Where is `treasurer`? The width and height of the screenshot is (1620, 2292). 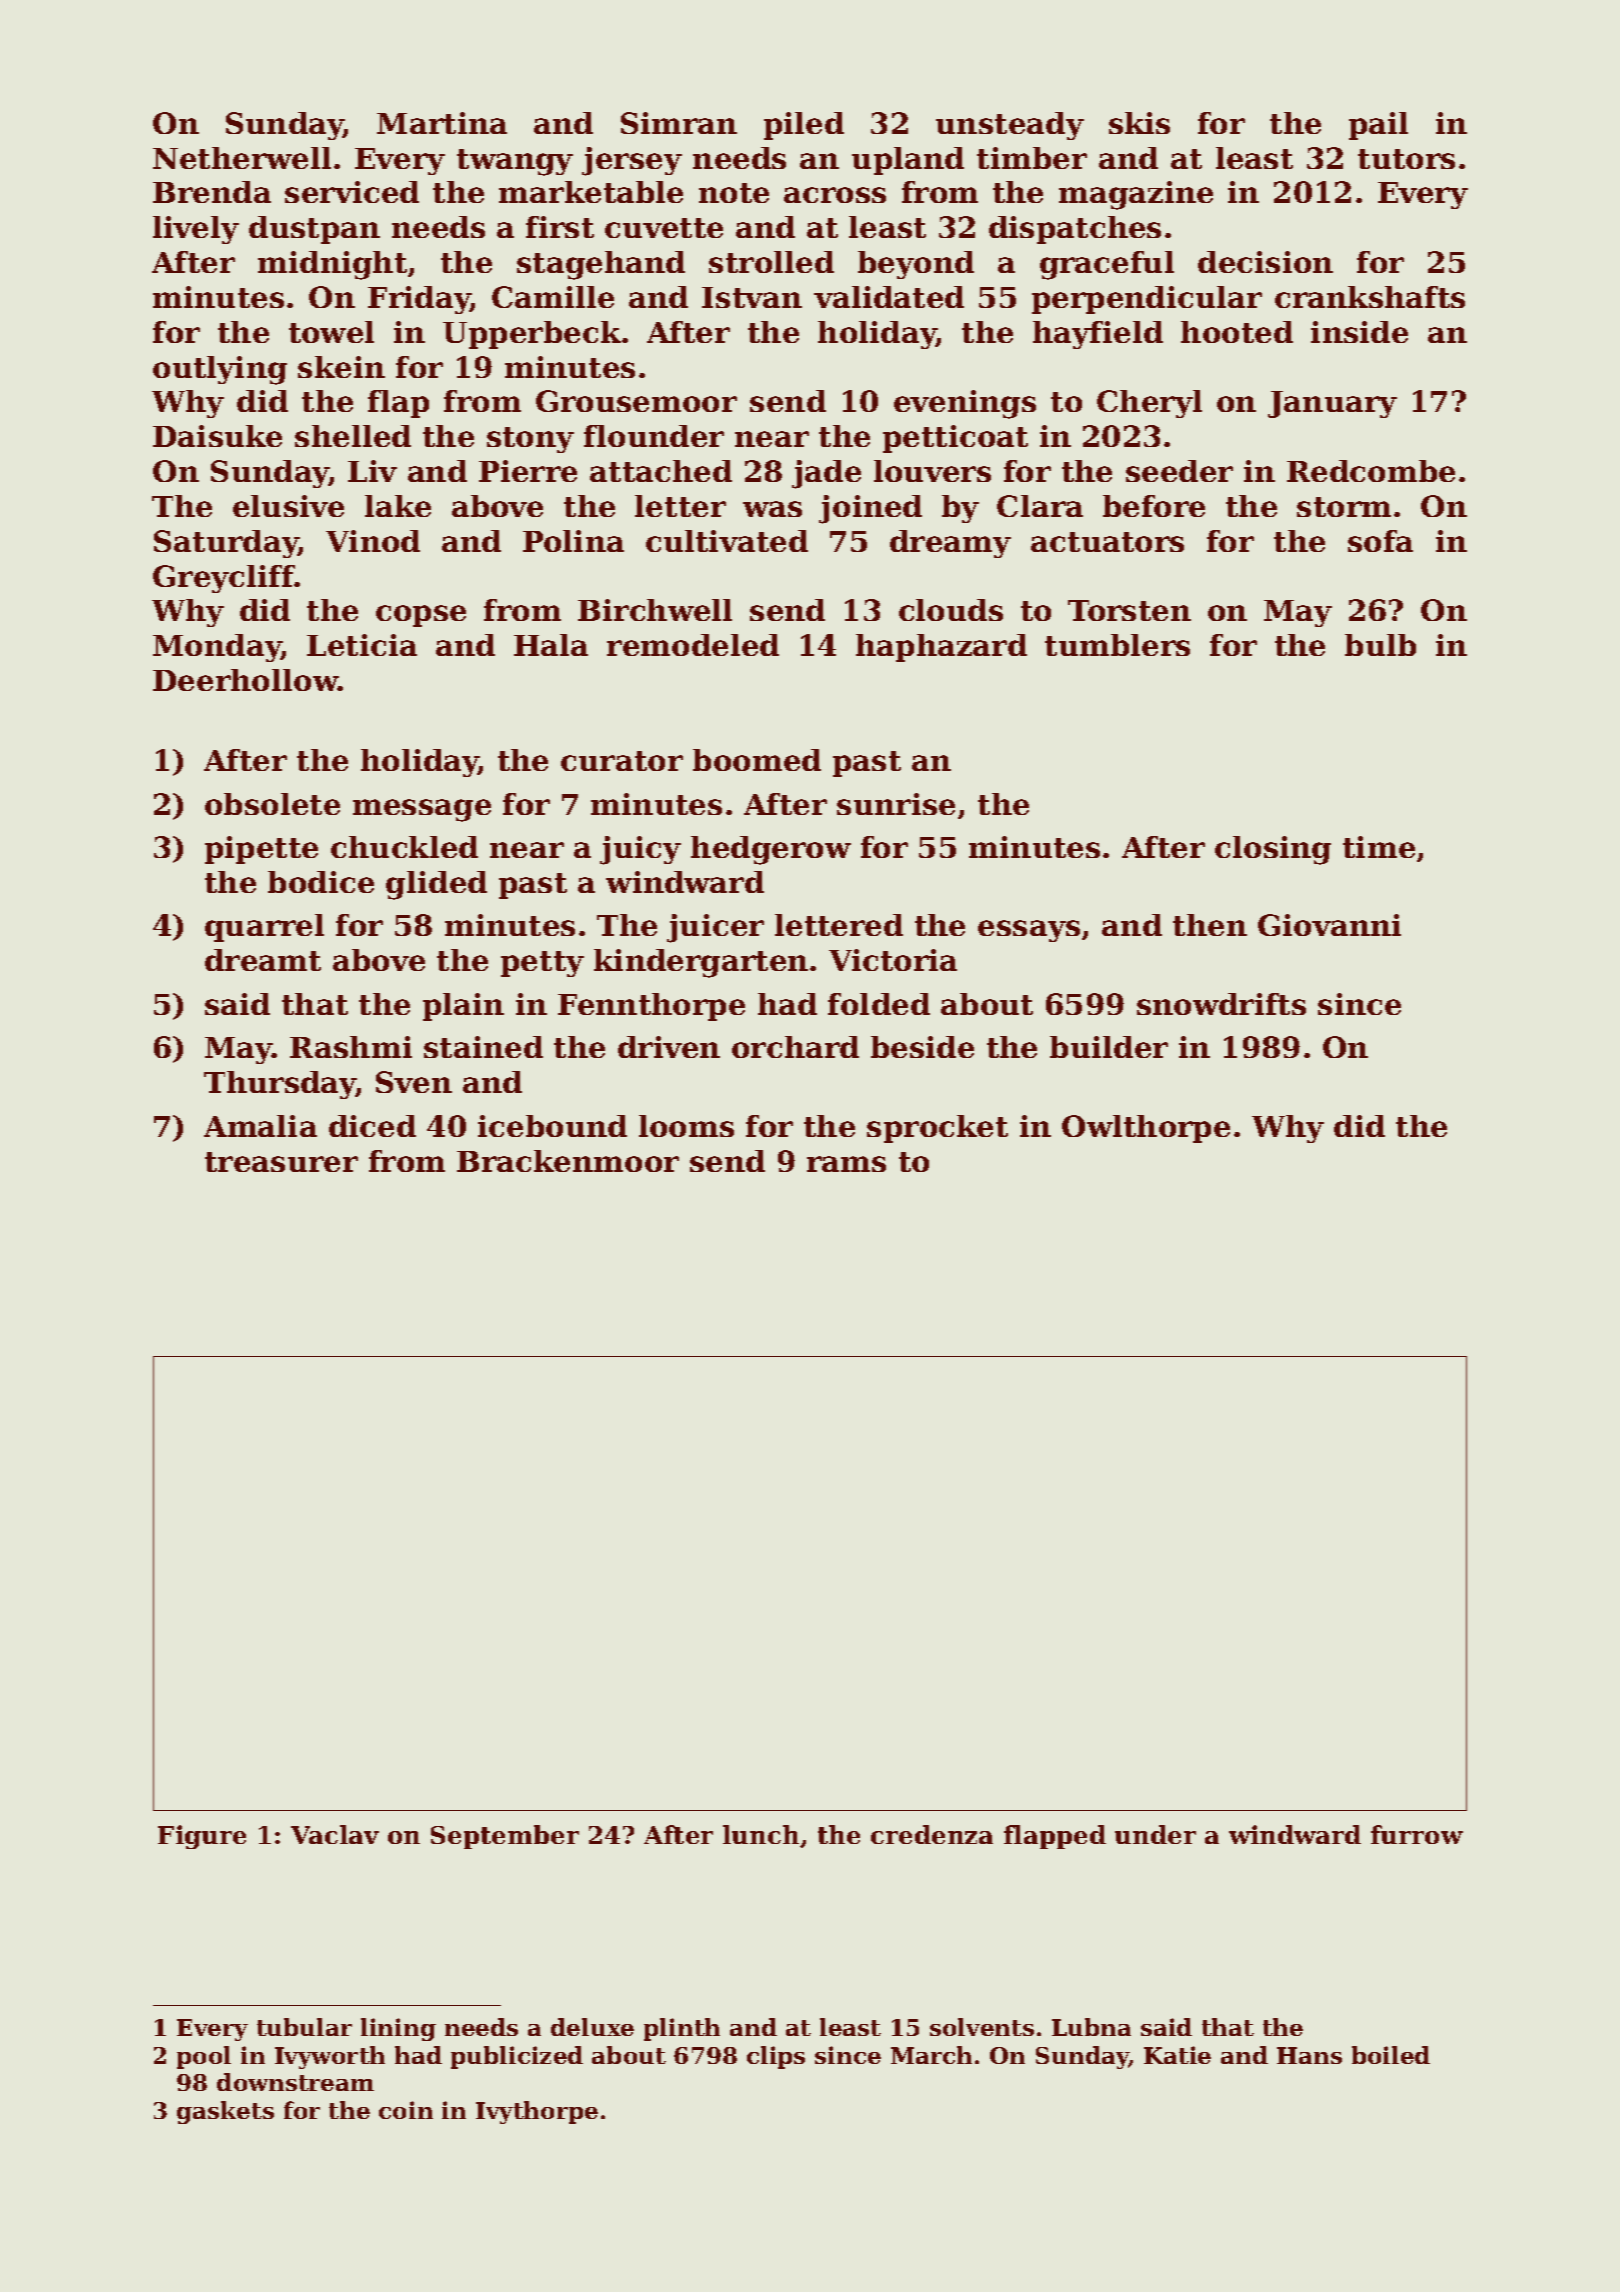
treasurer is located at coordinates (281, 1162).
